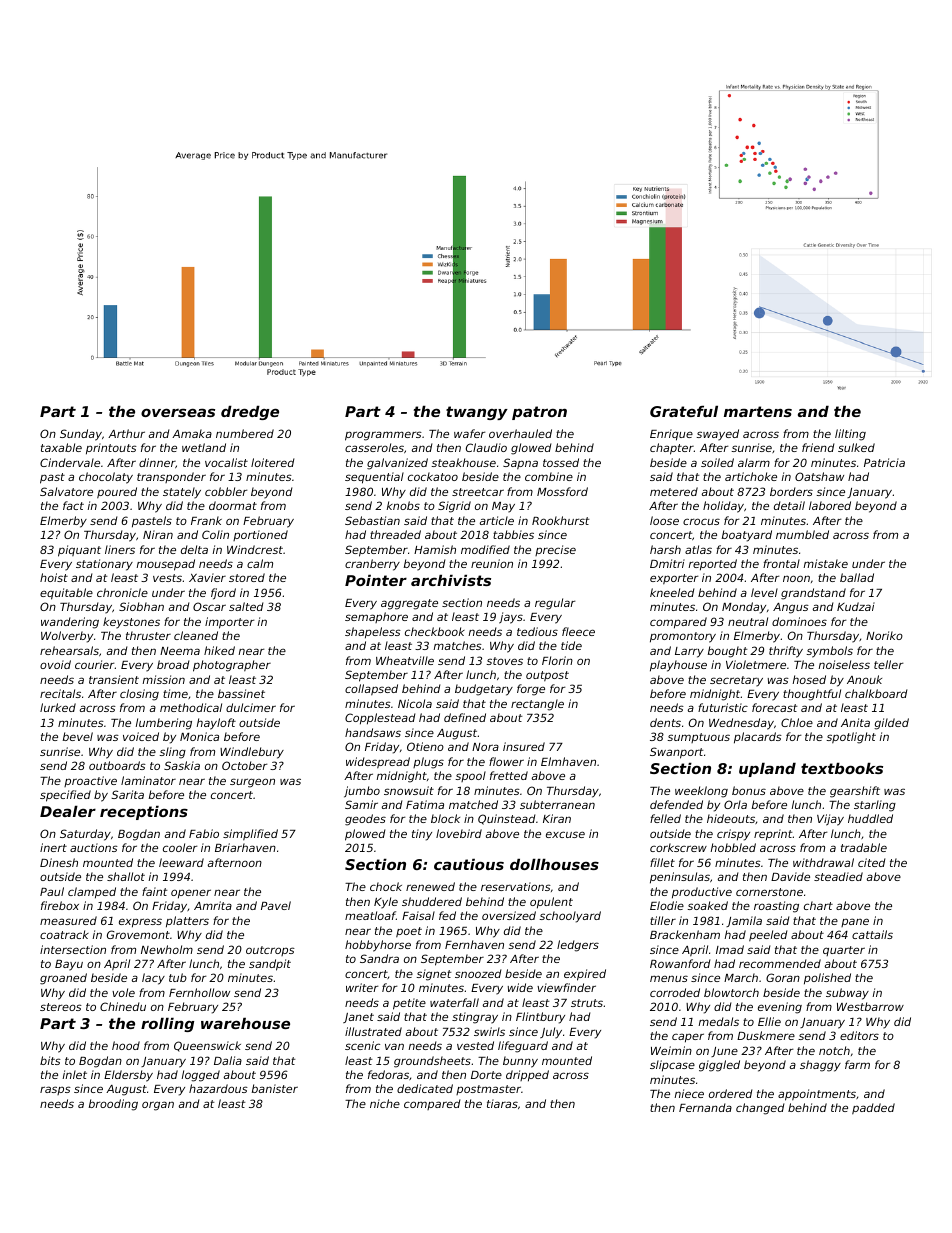  I want to click on Fabio, so click(204, 833).
